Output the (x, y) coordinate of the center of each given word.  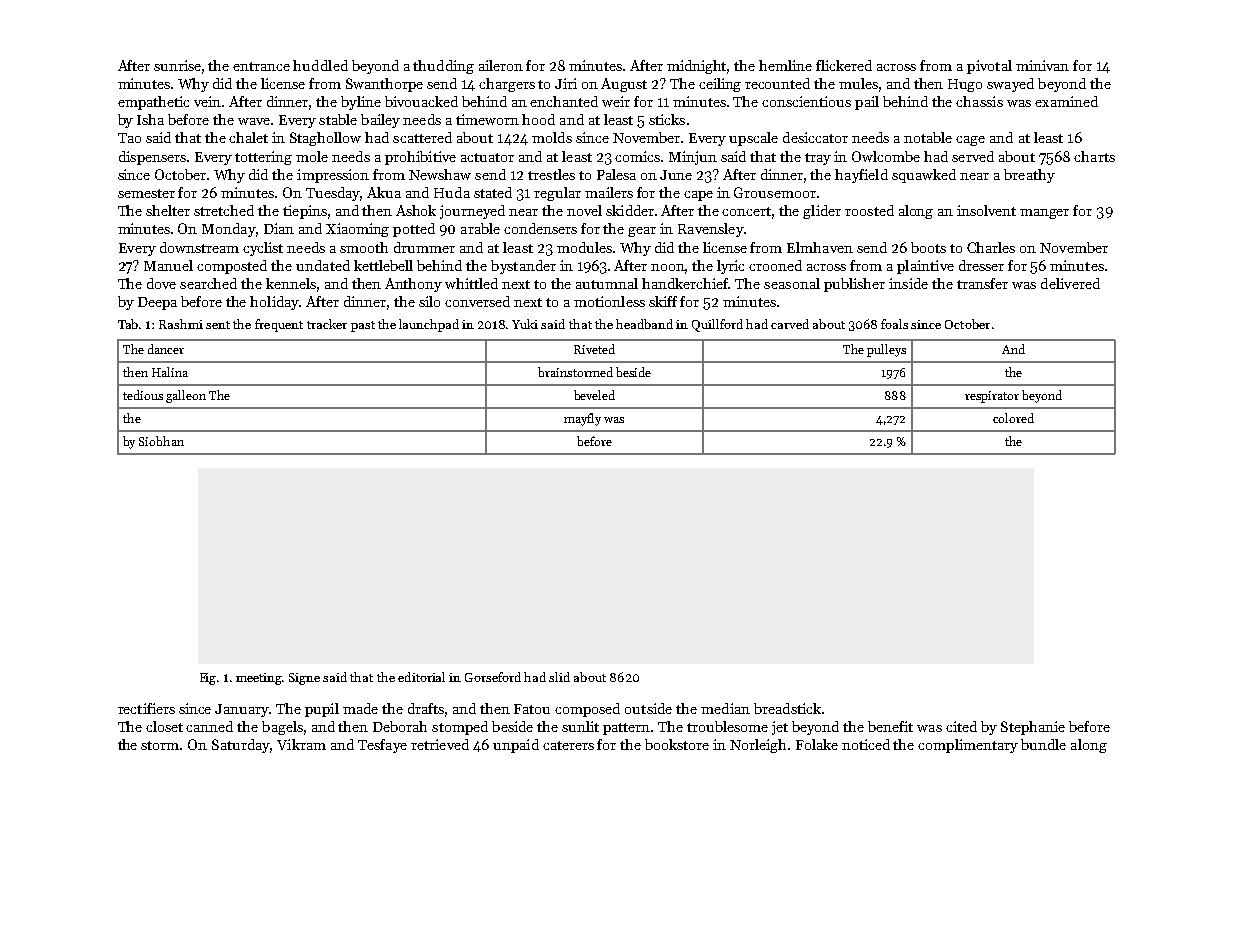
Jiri (566, 83)
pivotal (989, 67)
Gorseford (493, 677)
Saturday (241, 746)
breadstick (787, 708)
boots (928, 247)
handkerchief (685, 283)
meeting (259, 679)
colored (1013, 418)
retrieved (440, 744)
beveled (594, 395)
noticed (866, 744)
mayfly (582, 419)
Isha (150, 119)
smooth (364, 247)
